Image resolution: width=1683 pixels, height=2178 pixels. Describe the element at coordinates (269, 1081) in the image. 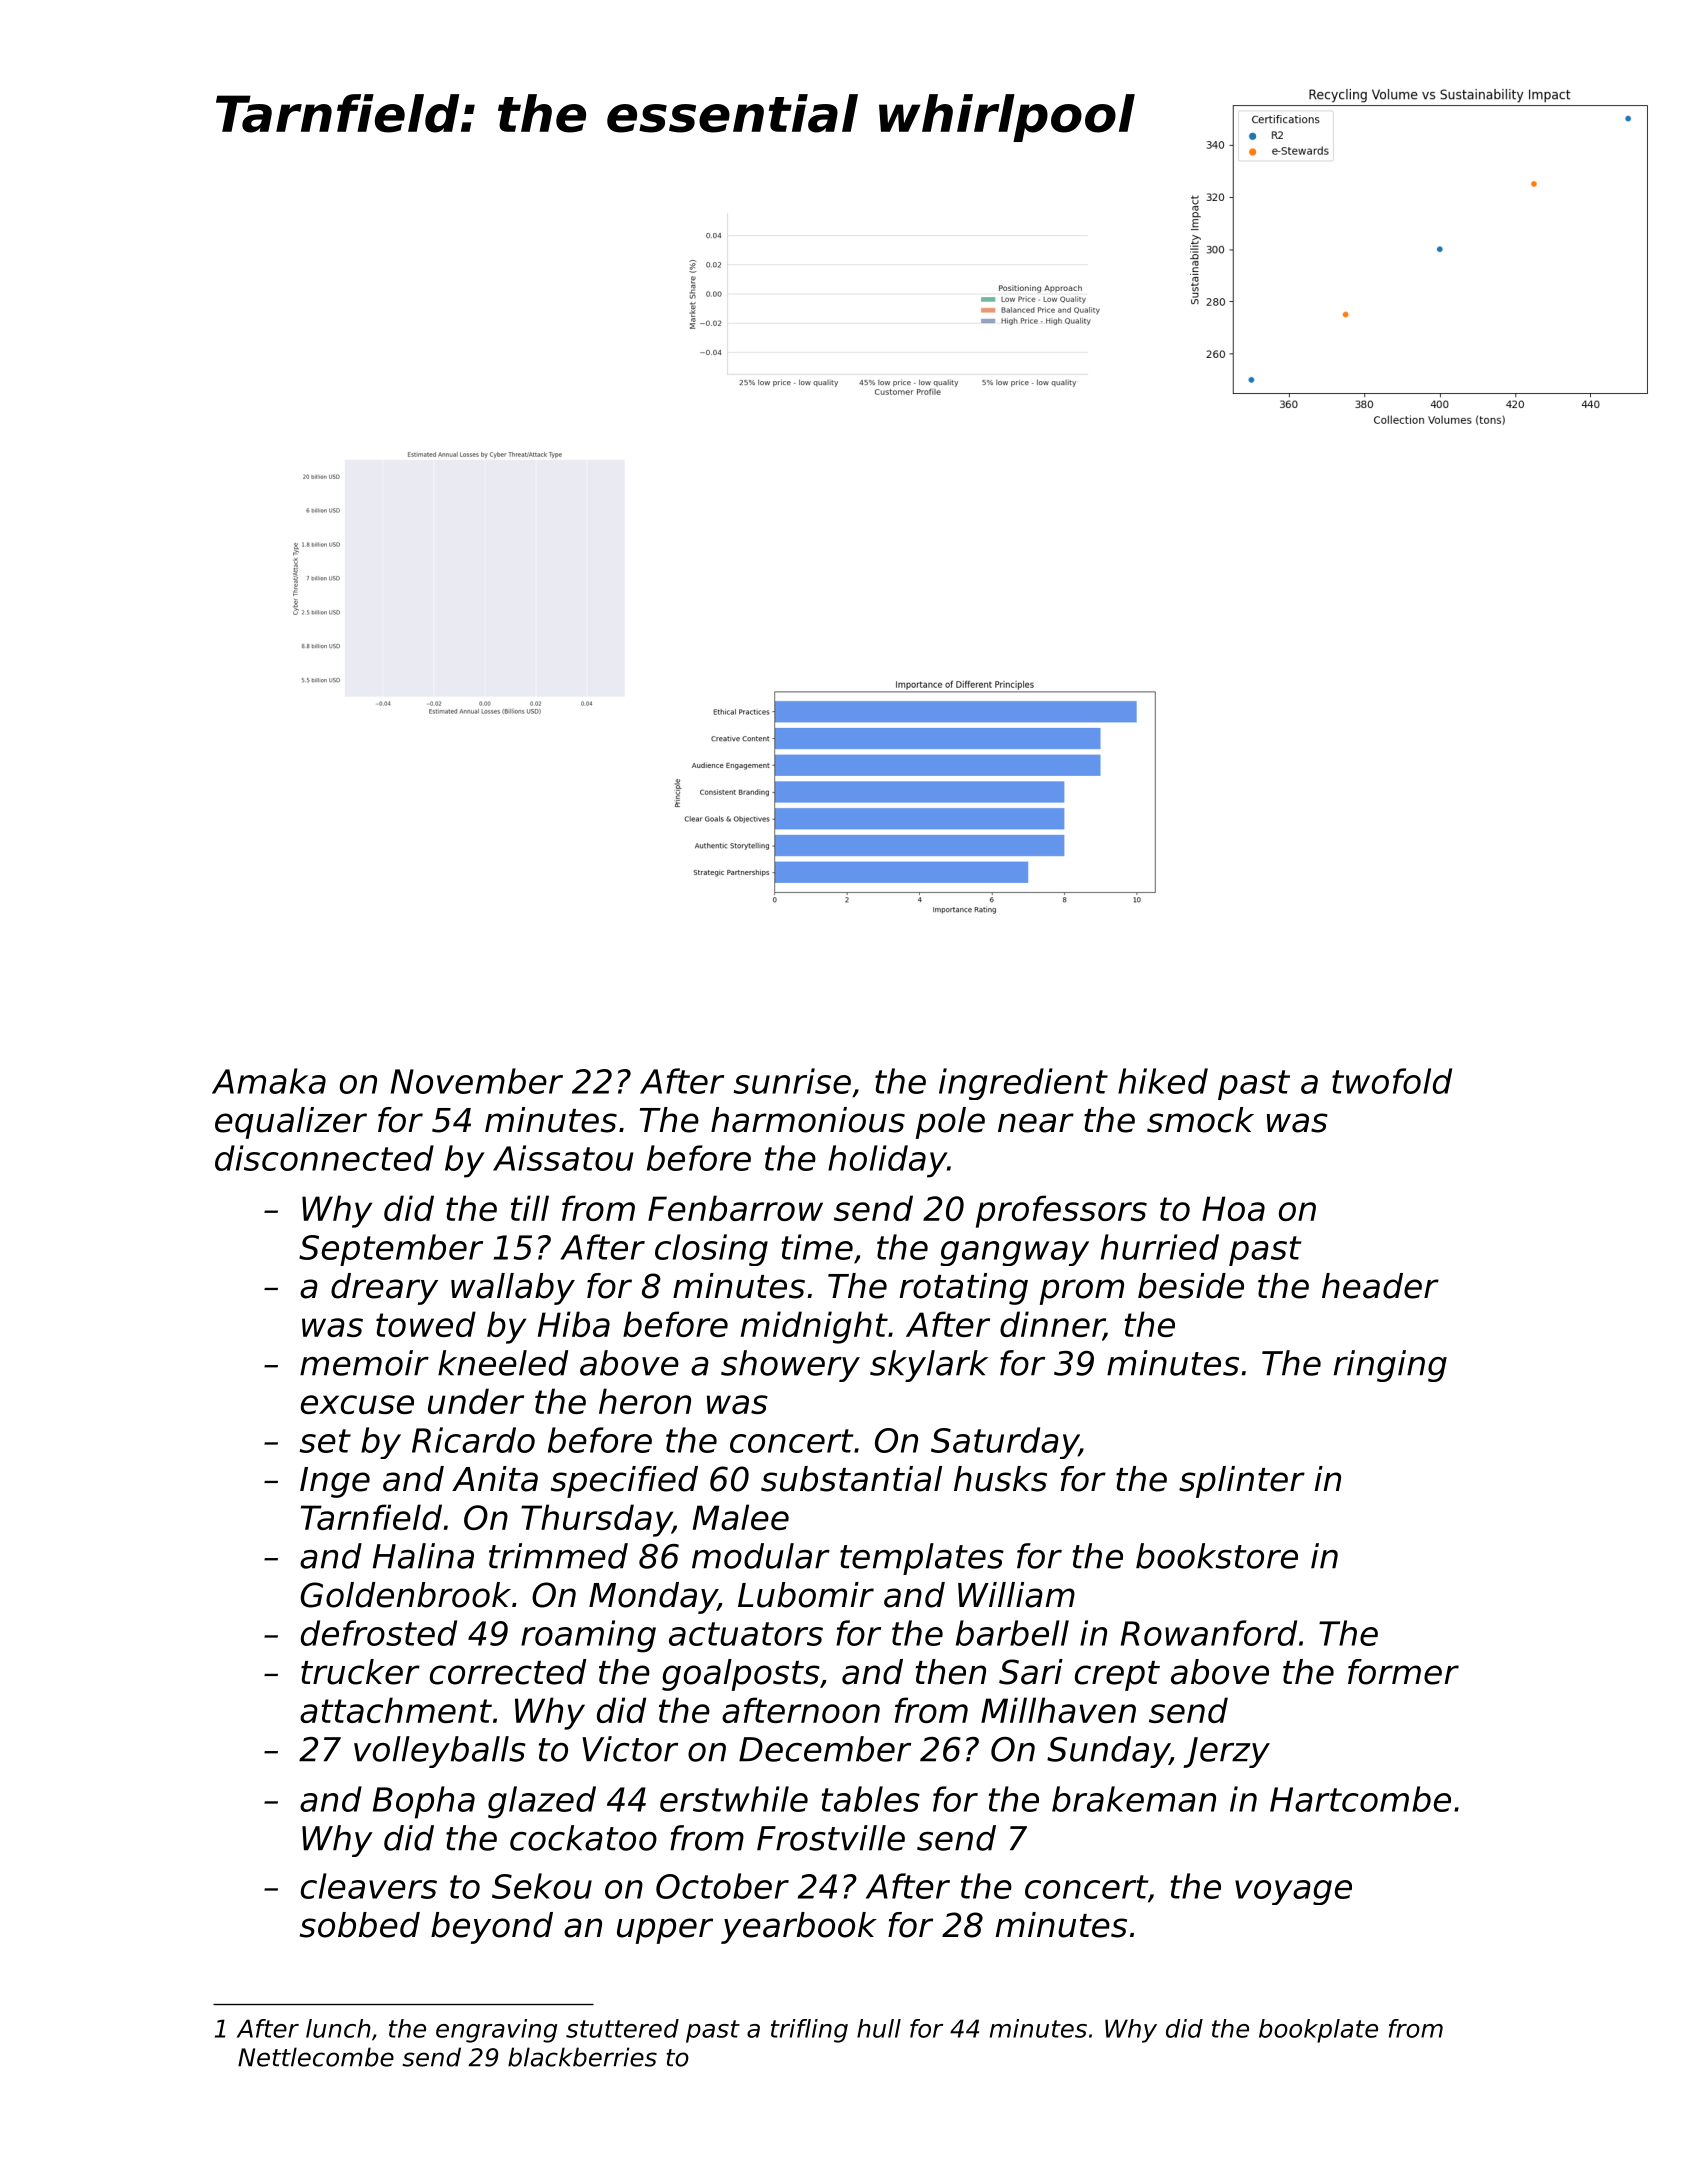

I see `Amaka` at that location.
